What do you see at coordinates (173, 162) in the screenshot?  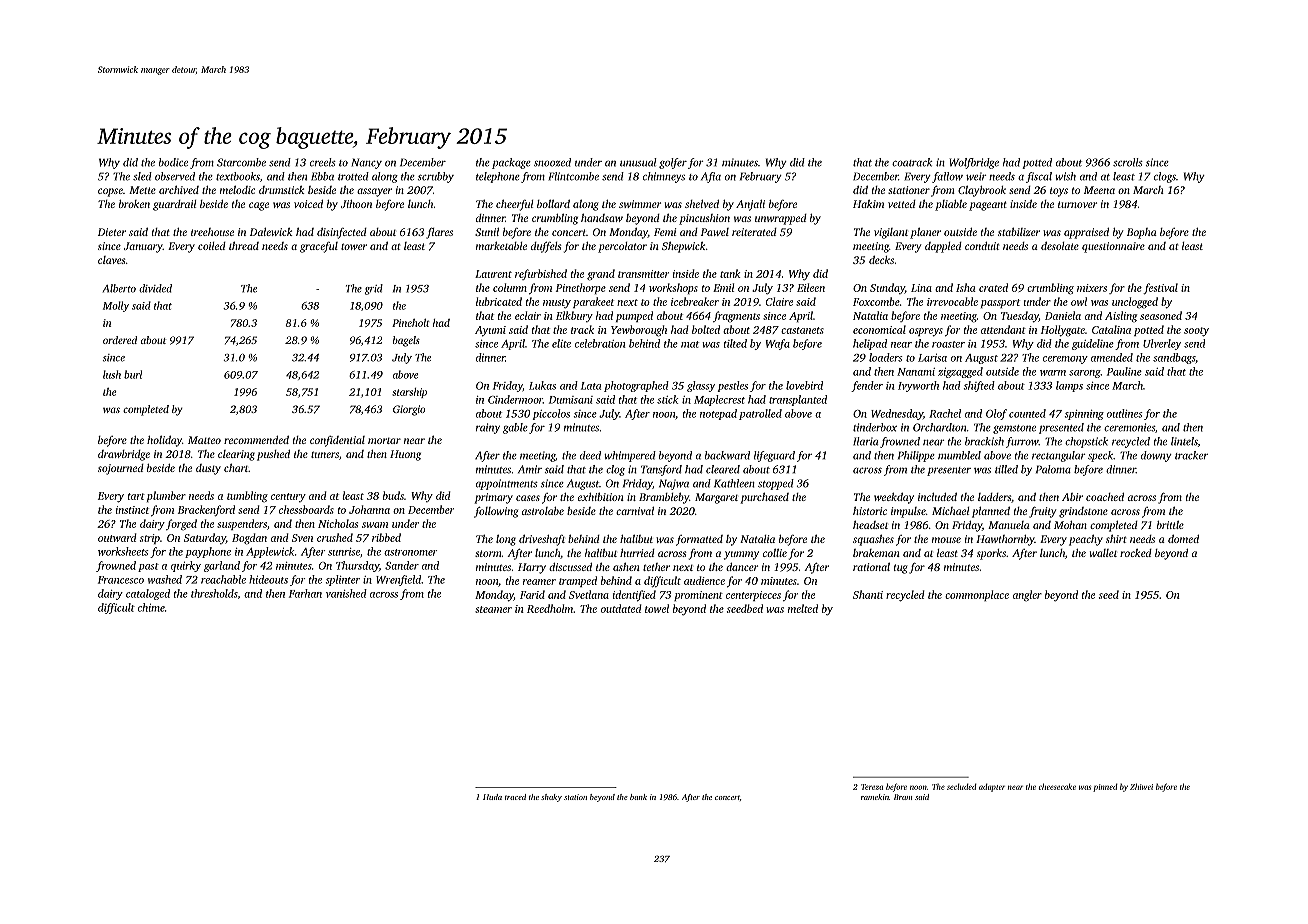 I see `bodice` at bounding box center [173, 162].
